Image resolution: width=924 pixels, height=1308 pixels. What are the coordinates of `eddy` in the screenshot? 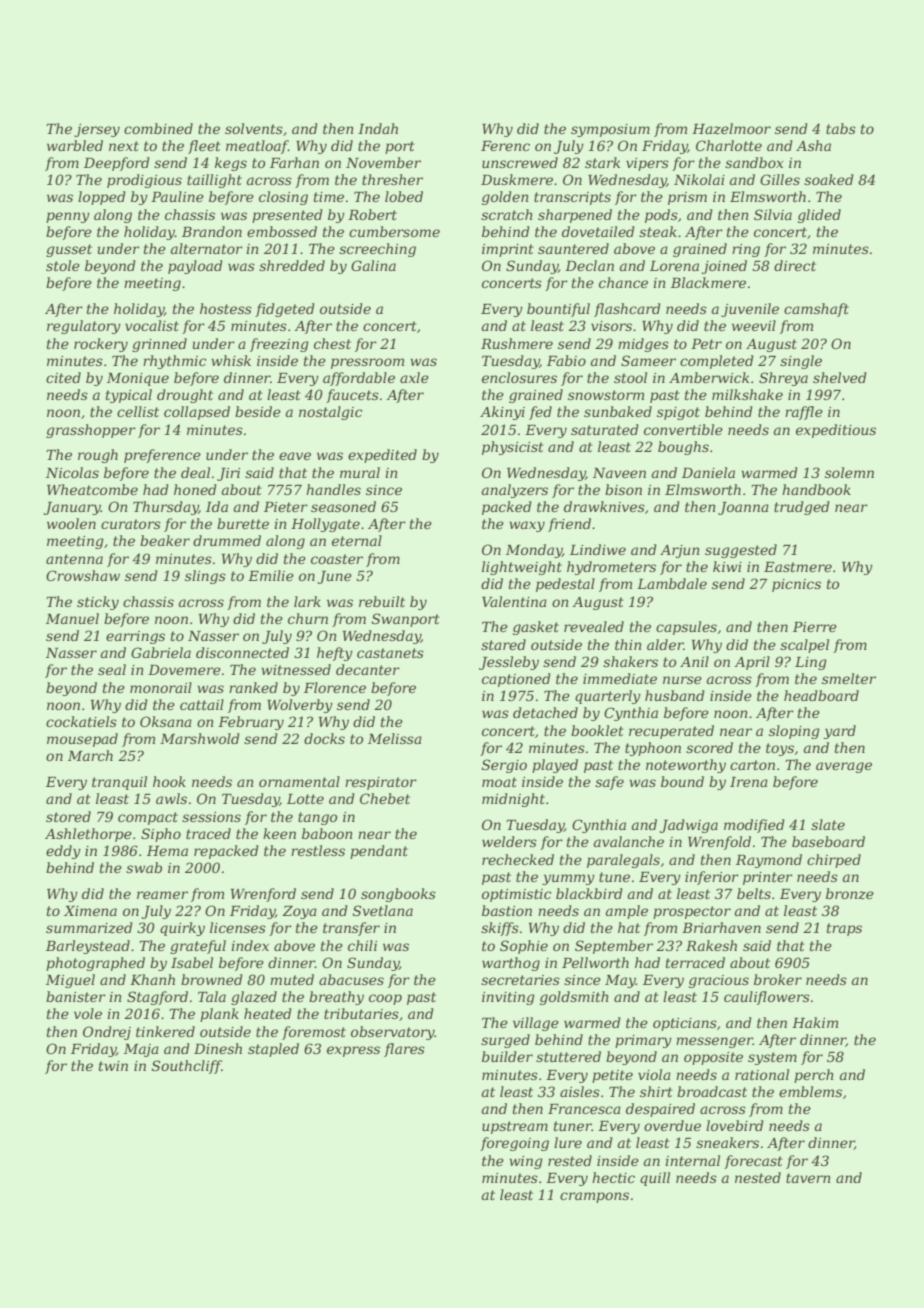 It's located at (63, 852).
